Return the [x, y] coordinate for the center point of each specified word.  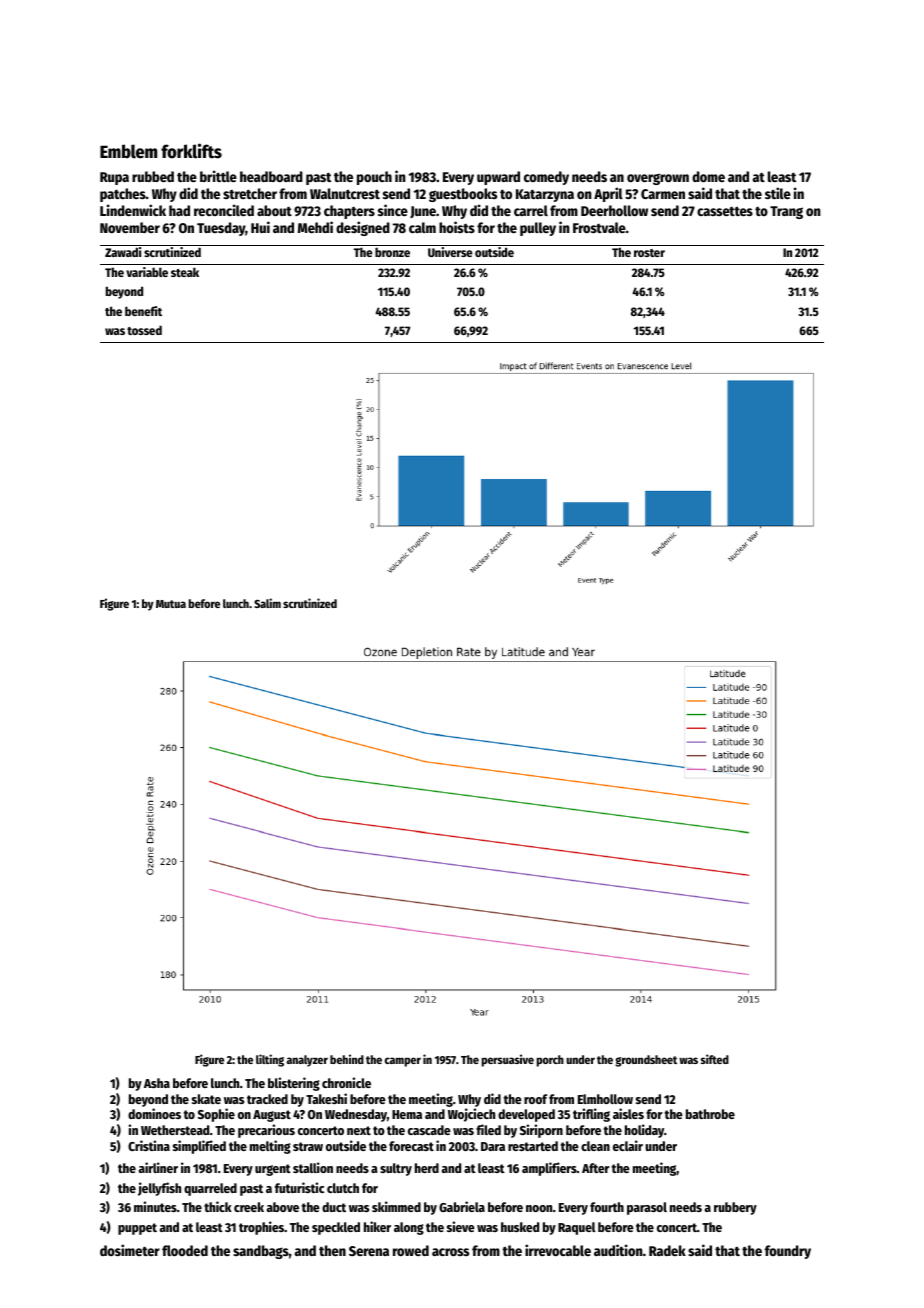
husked [520, 1227]
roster [649, 253]
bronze [392, 252]
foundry [788, 1252]
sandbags [261, 1252]
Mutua [171, 604]
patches [123, 195]
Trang [786, 212]
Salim [267, 603]
